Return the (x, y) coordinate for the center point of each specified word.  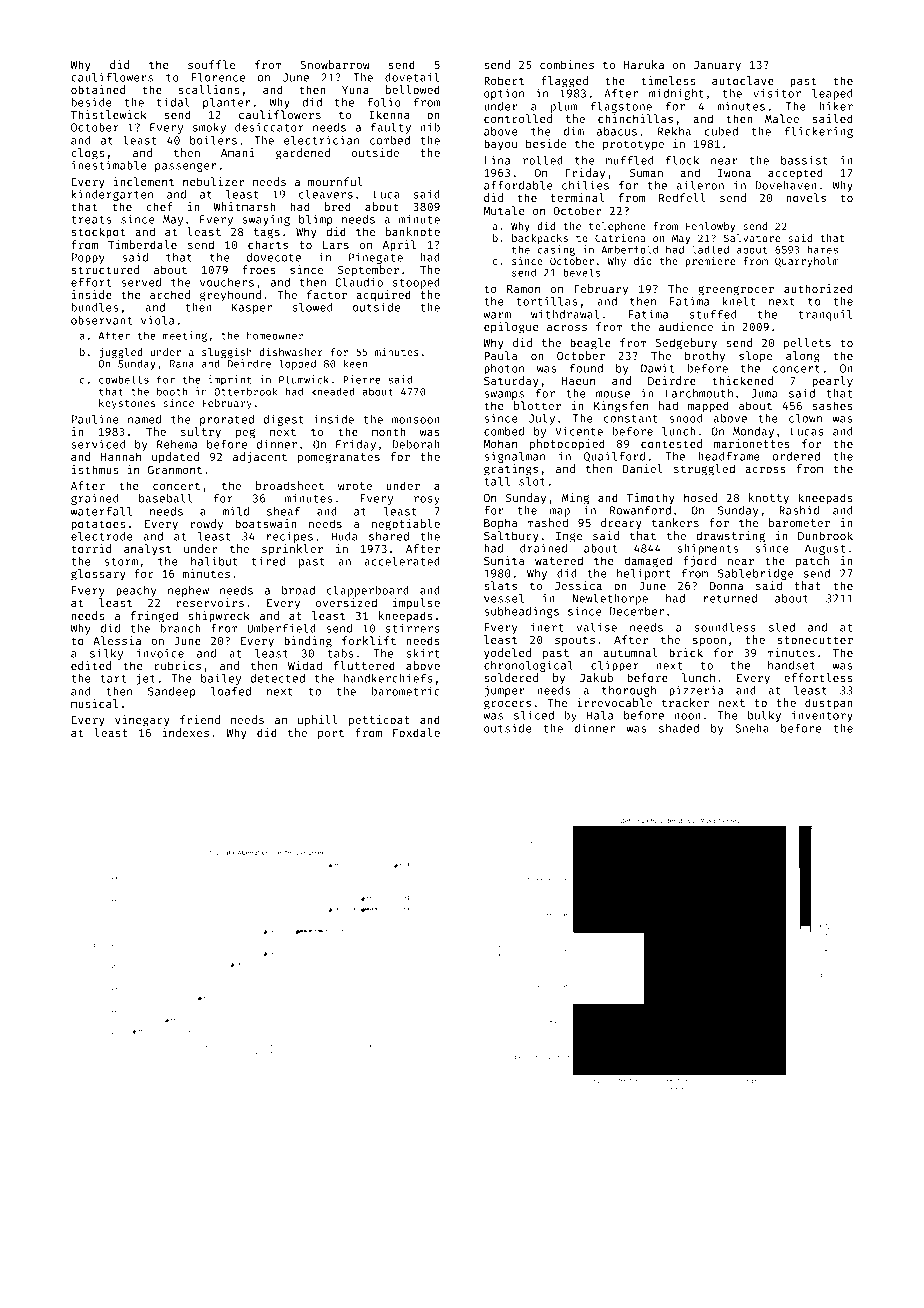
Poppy (88, 258)
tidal (173, 102)
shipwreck (219, 616)
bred (338, 206)
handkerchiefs (388, 678)
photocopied (567, 445)
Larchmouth (699, 393)
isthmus (95, 469)
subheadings (521, 612)
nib (430, 127)
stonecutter (815, 640)
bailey (221, 679)
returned (730, 598)
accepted (795, 174)
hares (823, 249)
